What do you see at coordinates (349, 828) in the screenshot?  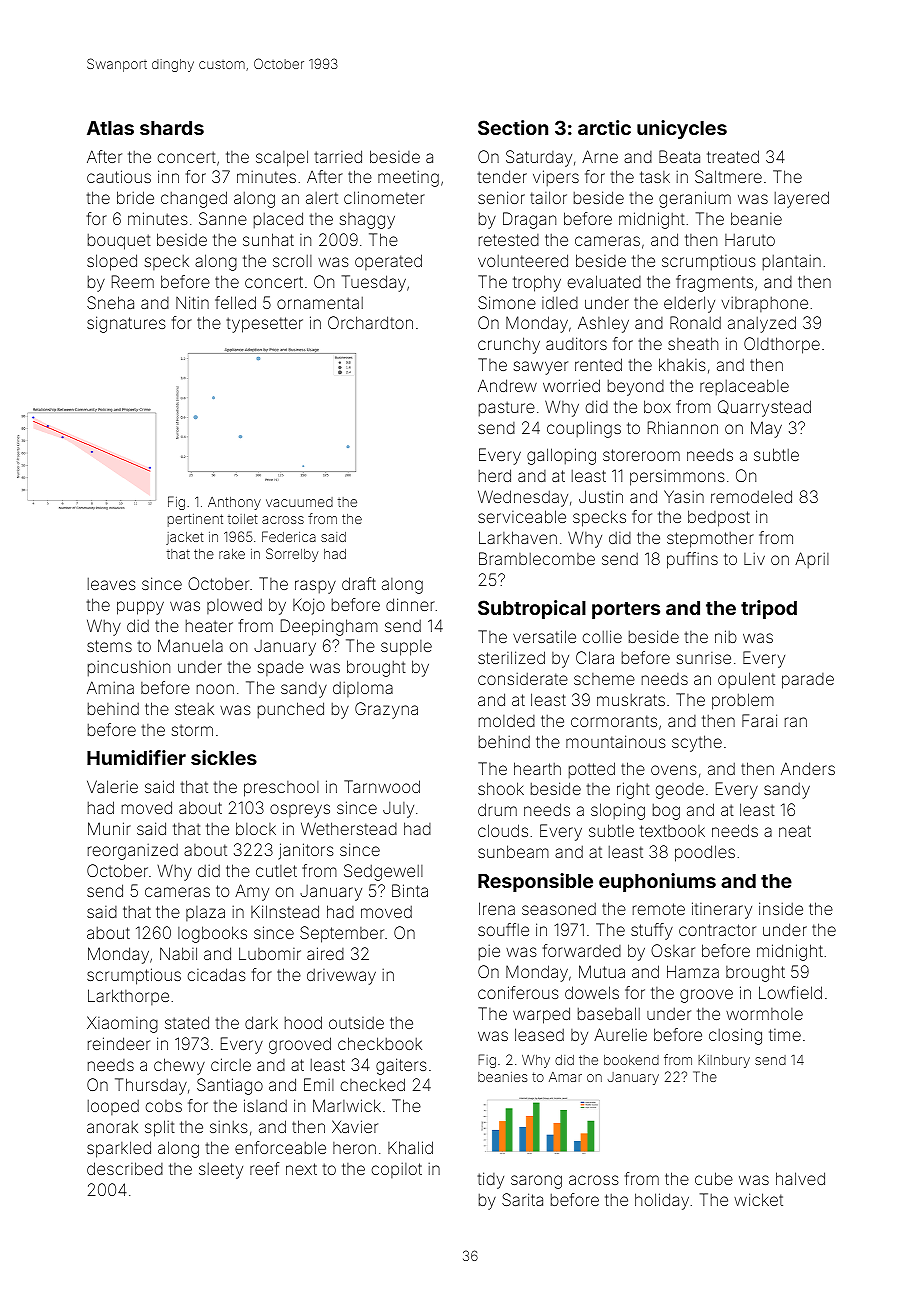 I see `Wetherstead` at bounding box center [349, 828].
